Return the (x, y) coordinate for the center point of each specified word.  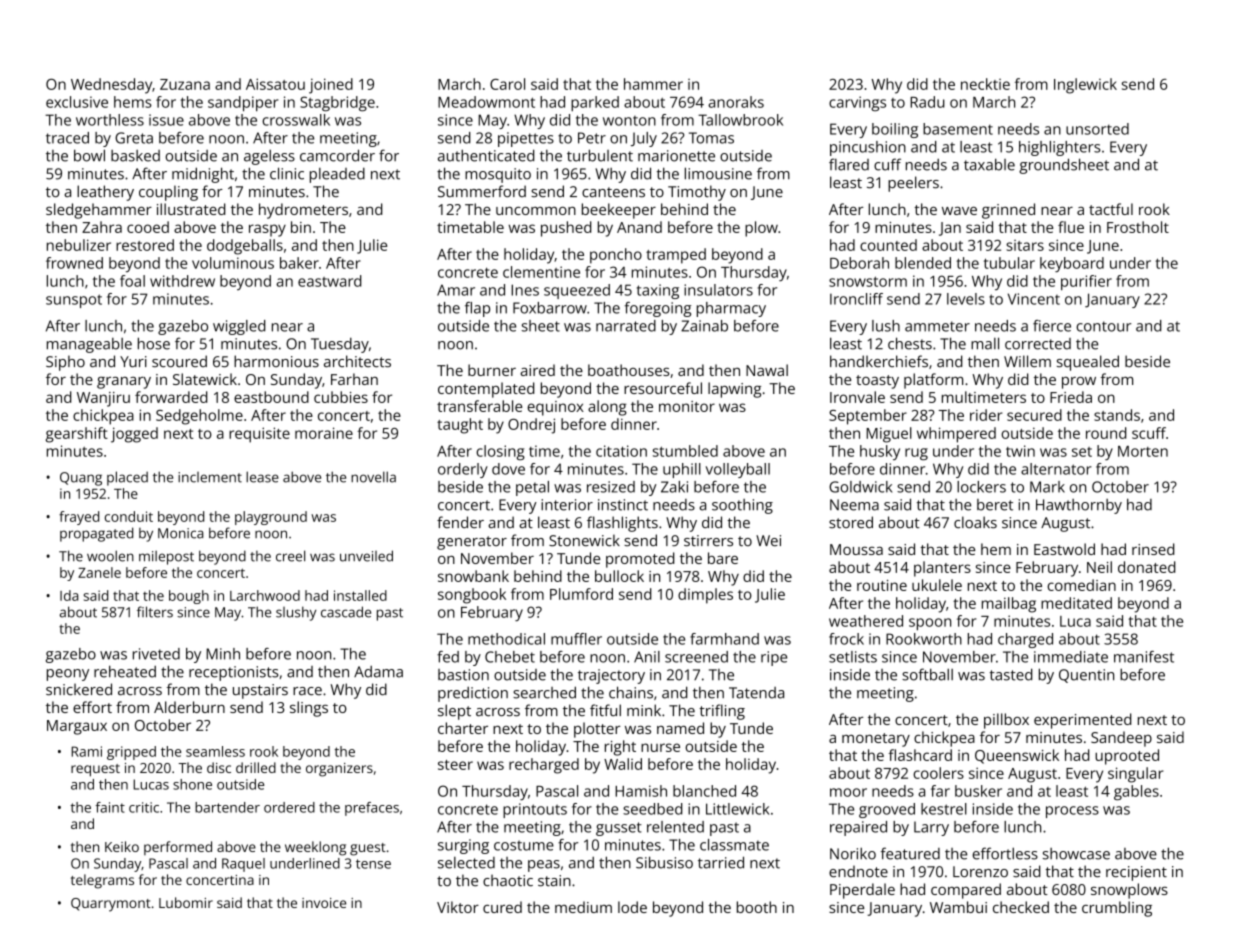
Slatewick (205, 379)
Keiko (122, 846)
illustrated (191, 209)
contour (1103, 326)
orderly (463, 470)
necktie (985, 84)
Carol (507, 84)
